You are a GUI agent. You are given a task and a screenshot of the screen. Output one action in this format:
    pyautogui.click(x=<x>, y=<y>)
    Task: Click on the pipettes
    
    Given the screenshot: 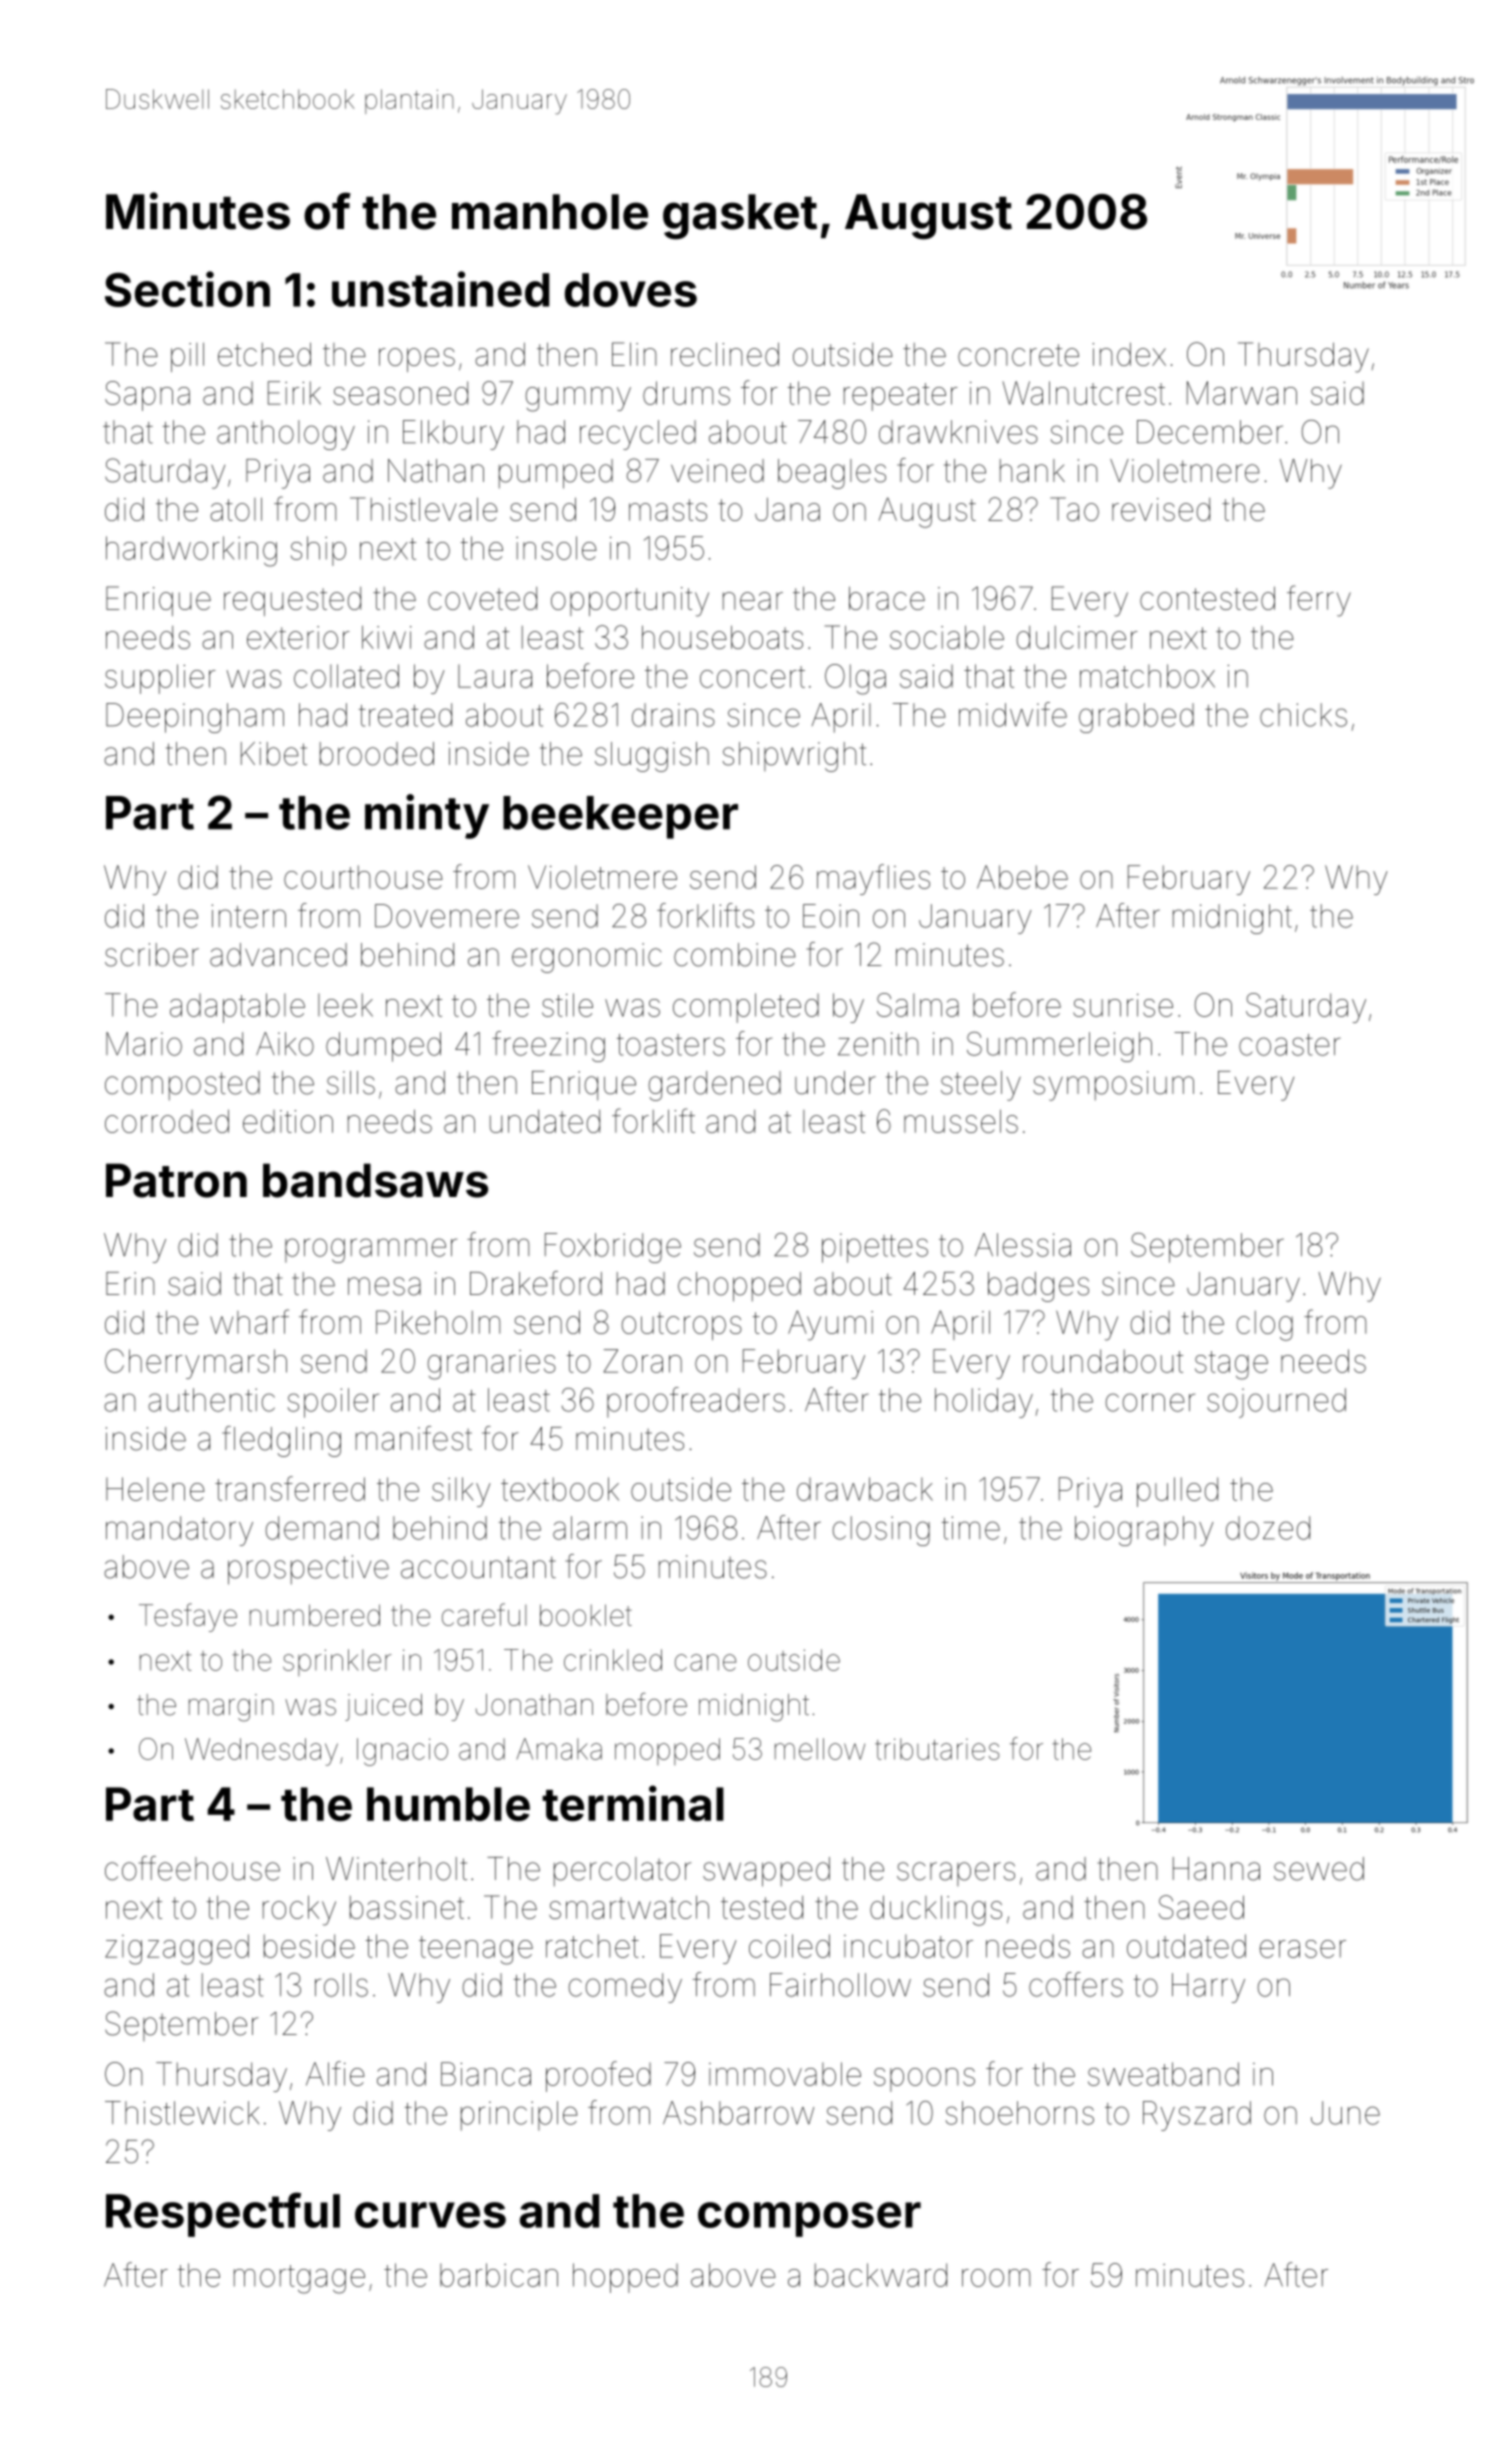 What is the action you would take?
    pyautogui.click(x=875, y=1248)
